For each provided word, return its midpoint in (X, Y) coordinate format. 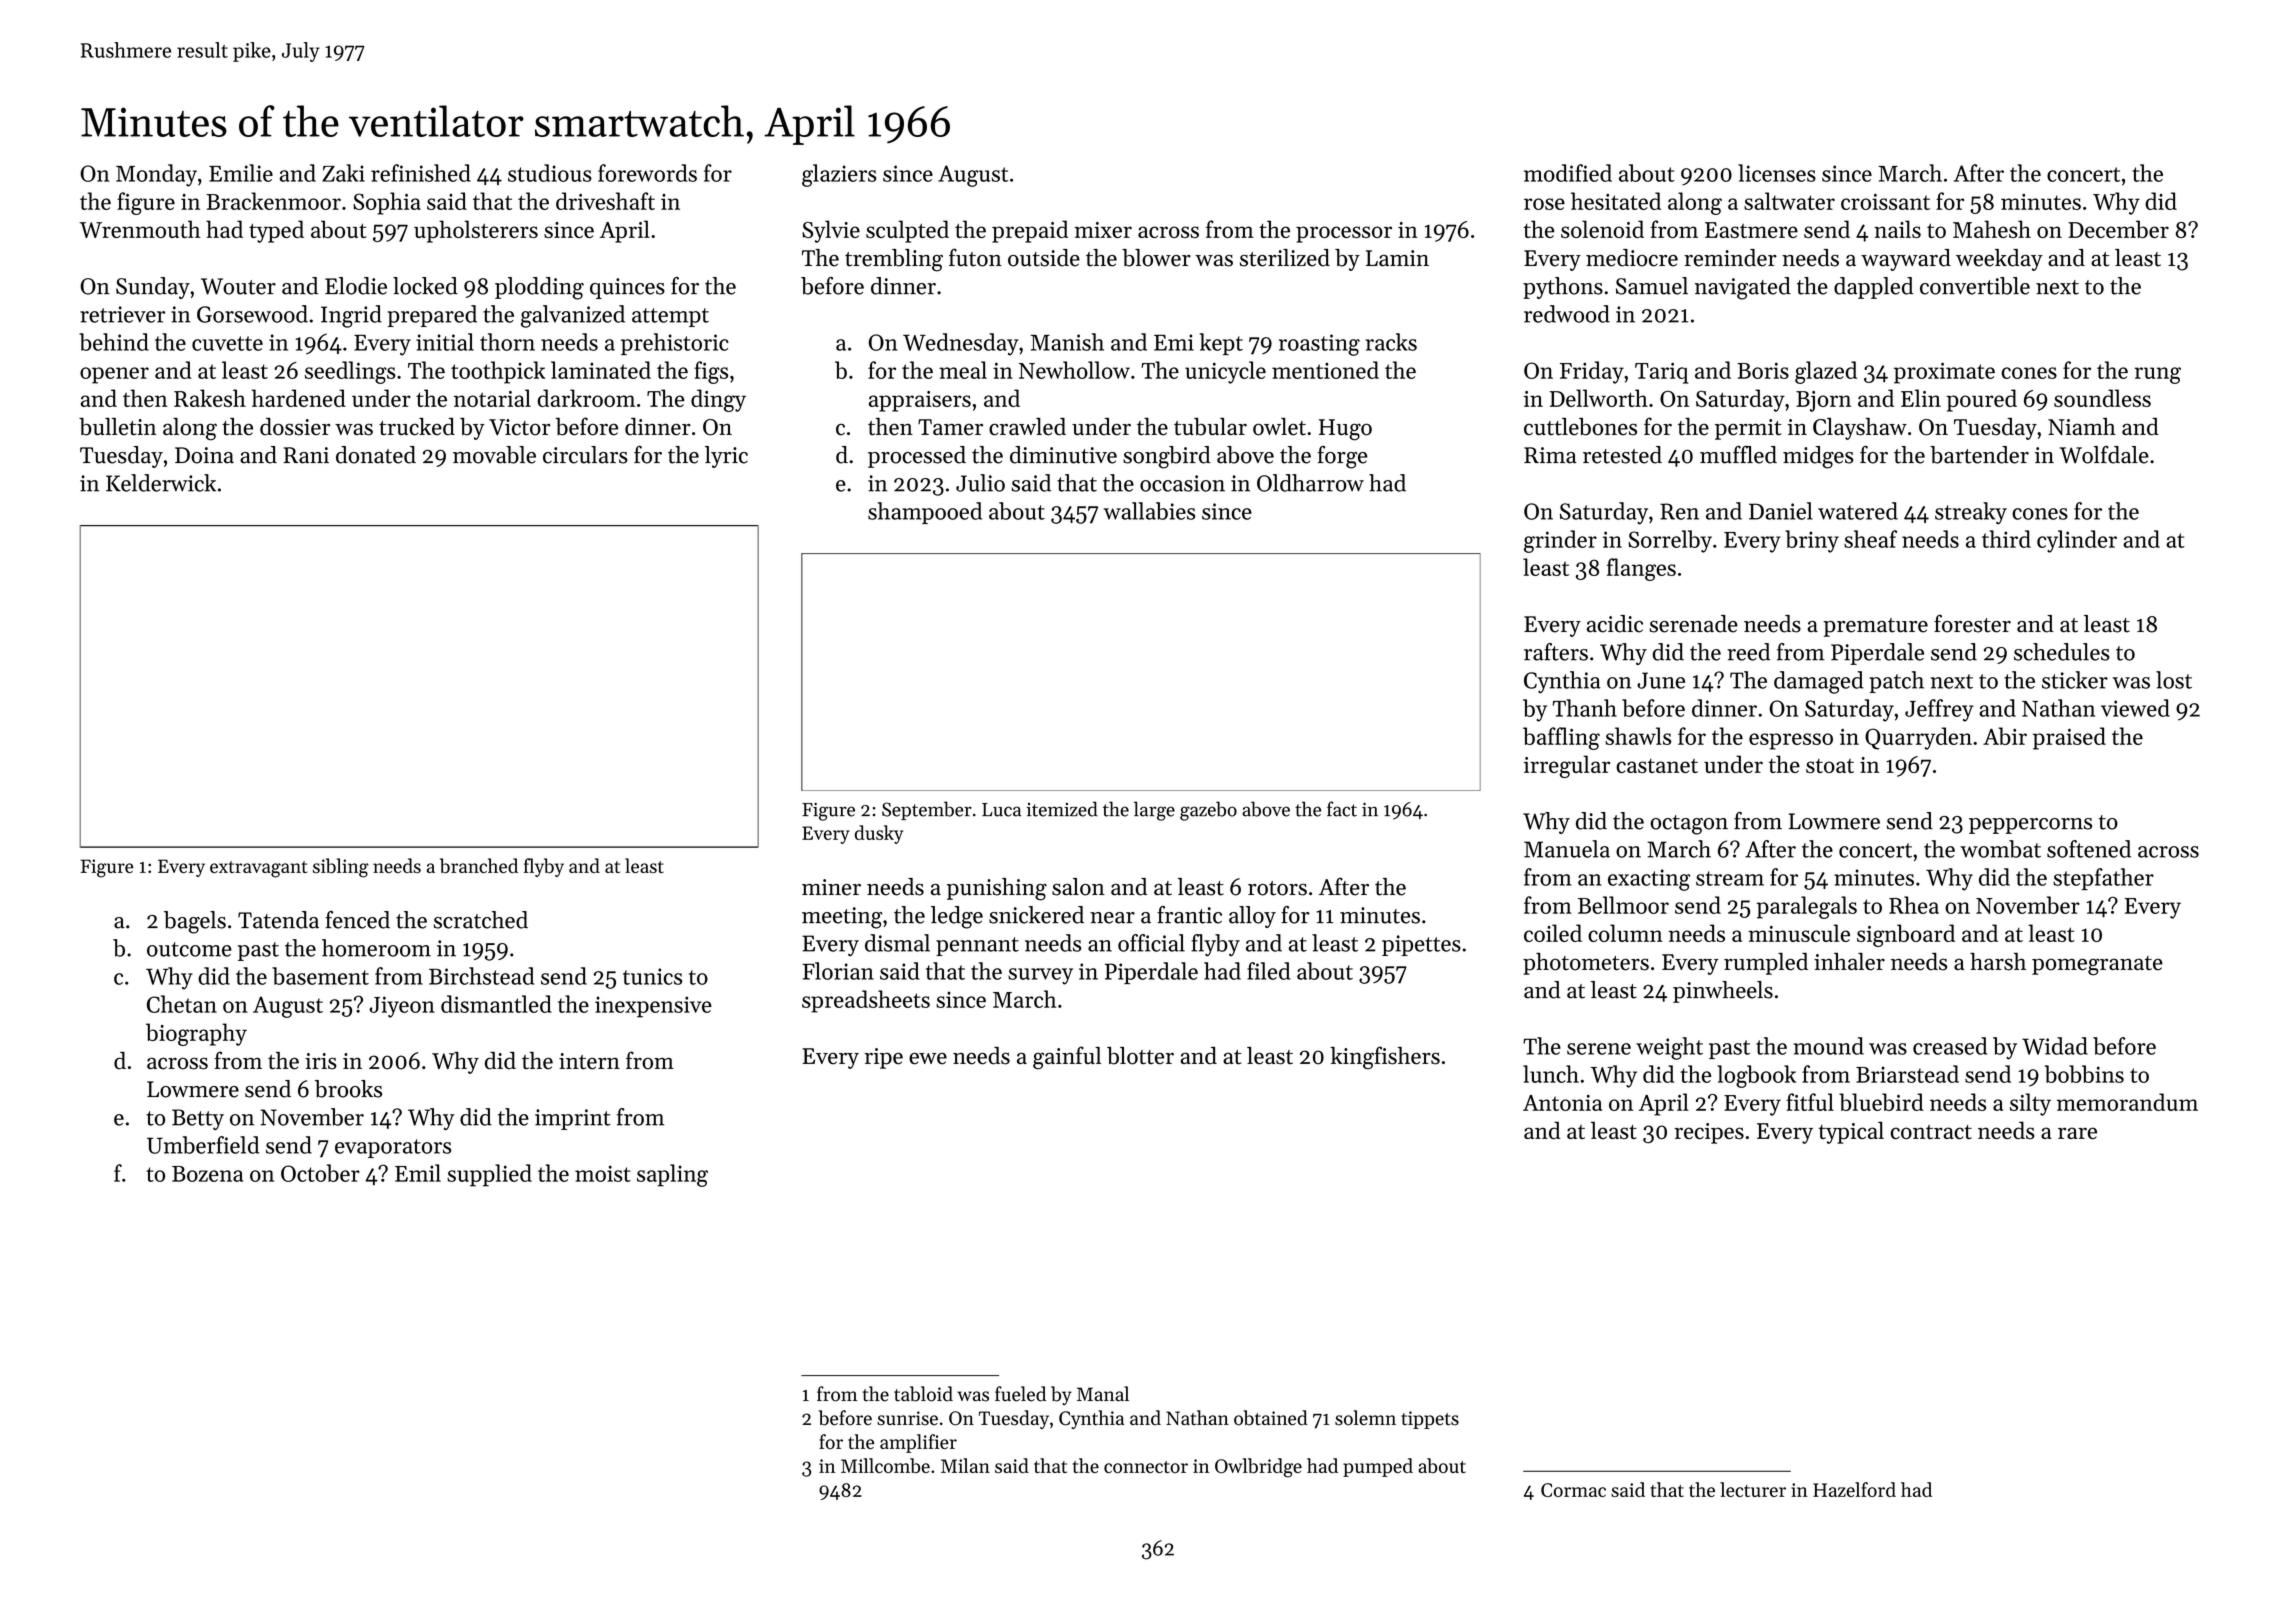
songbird (1167, 457)
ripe (883, 1058)
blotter (1140, 1056)
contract (1931, 1132)
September (927, 810)
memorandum (2127, 1102)
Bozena (207, 1174)
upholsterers (476, 231)
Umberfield (203, 1145)
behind (114, 342)
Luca (1001, 810)
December (2118, 229)
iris (321, 1061)
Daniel (1781, 511)
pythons (1563, 288)
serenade (1693, 624)
